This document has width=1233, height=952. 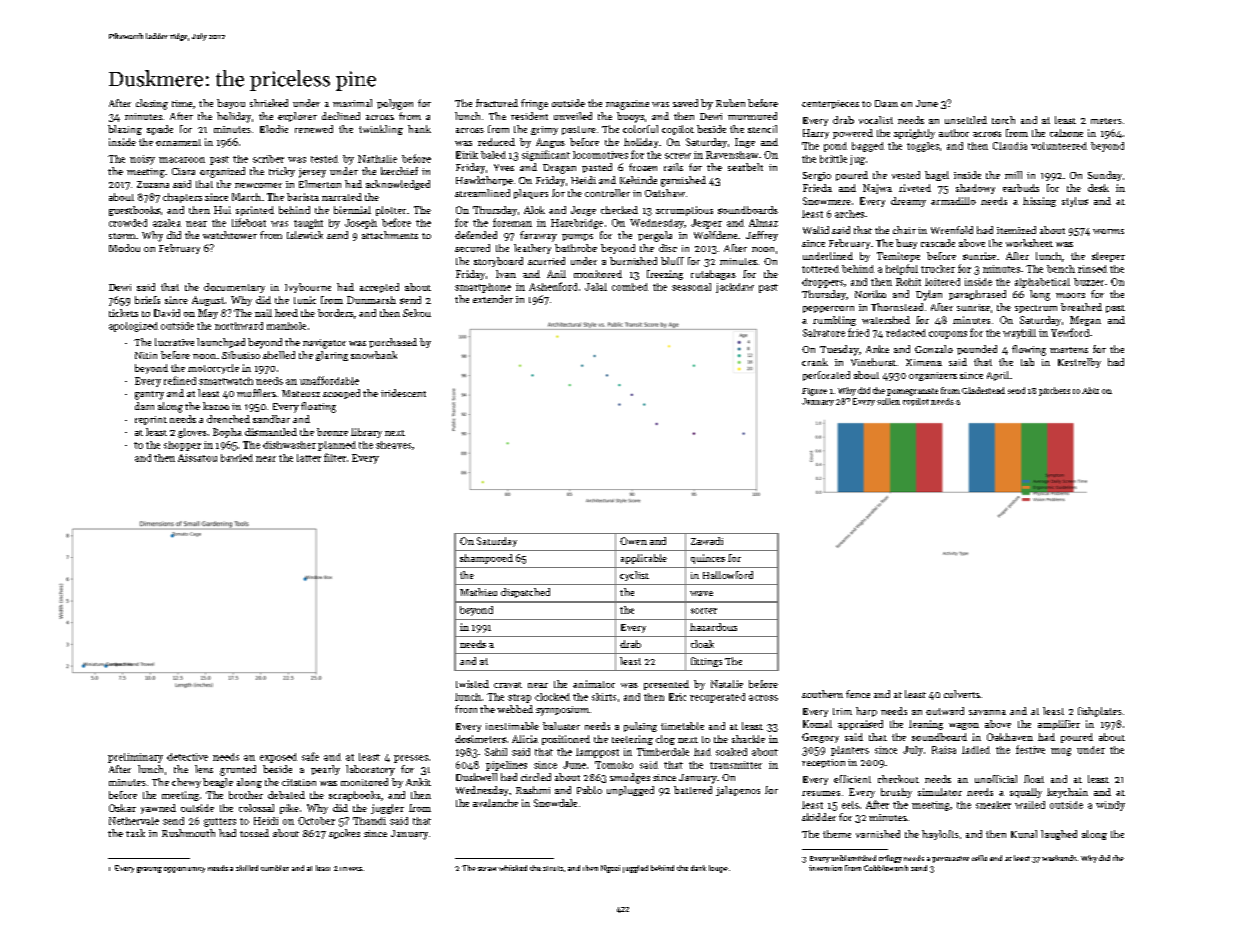 What do you see at coordinates (160, 130) in the document?
I see `spade` at bounding box center [160, 130].
